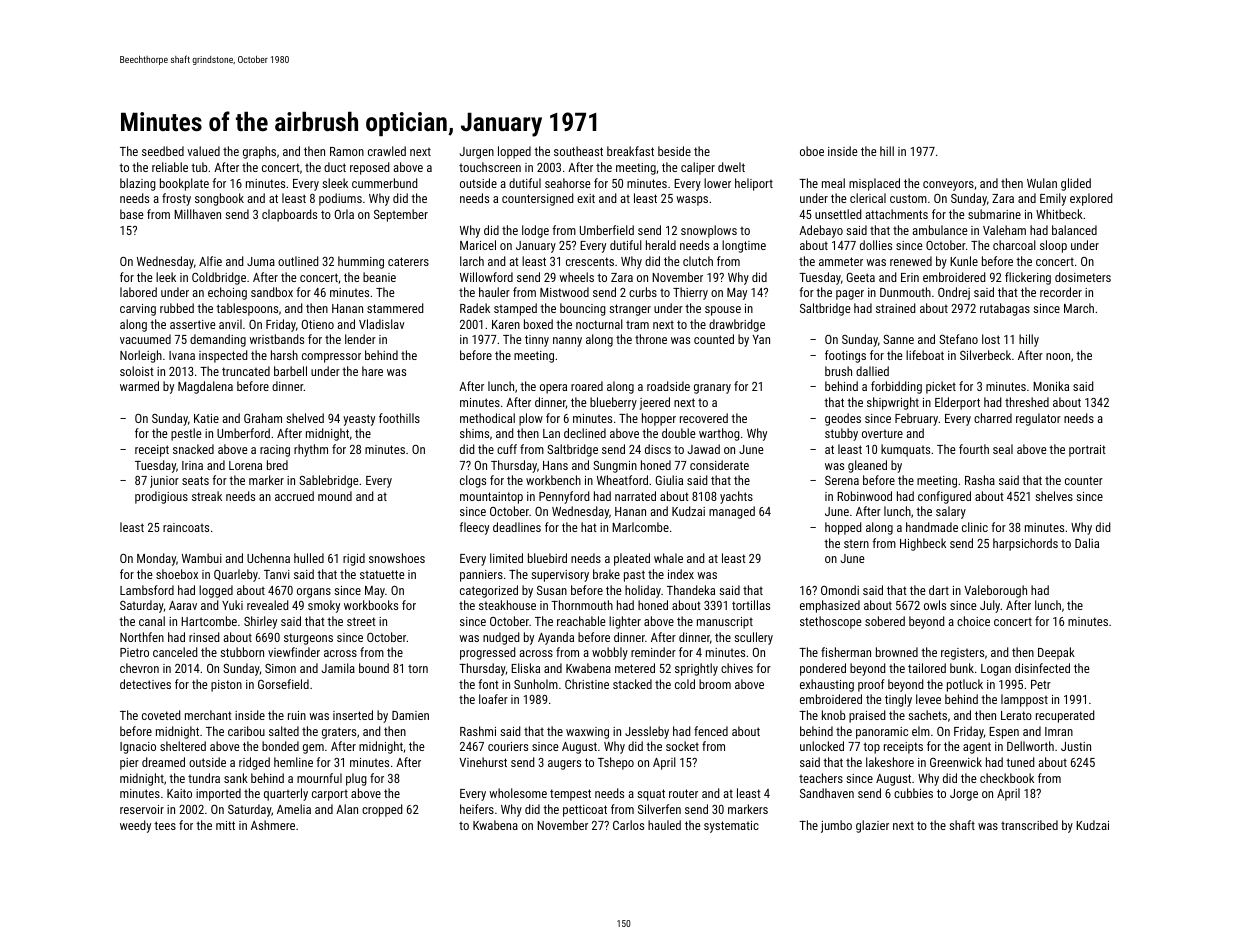  What do you see at coordinates (1087, 543) in the screenshot?
I see `Dalia` at bounding box center [1087, 543].
